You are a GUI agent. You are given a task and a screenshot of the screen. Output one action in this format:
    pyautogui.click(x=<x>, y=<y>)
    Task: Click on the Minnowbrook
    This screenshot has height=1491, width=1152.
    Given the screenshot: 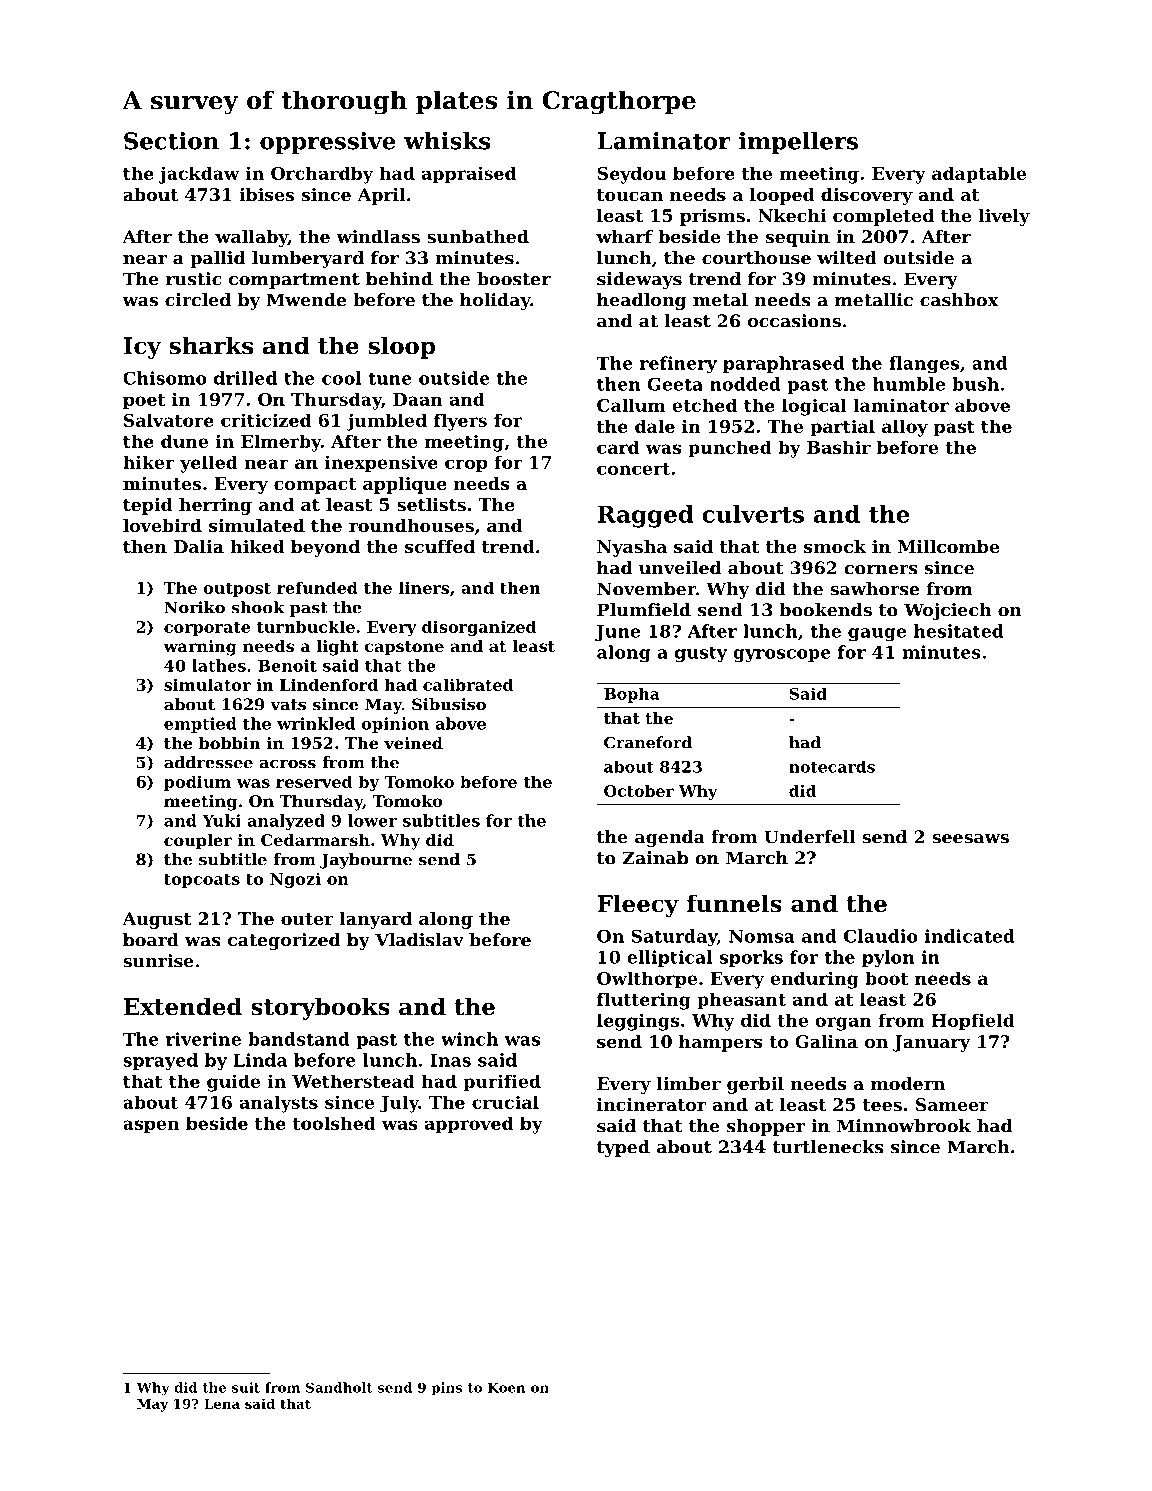 What is the action you would take?
    pyautogui.click(x=904, y=1126)
